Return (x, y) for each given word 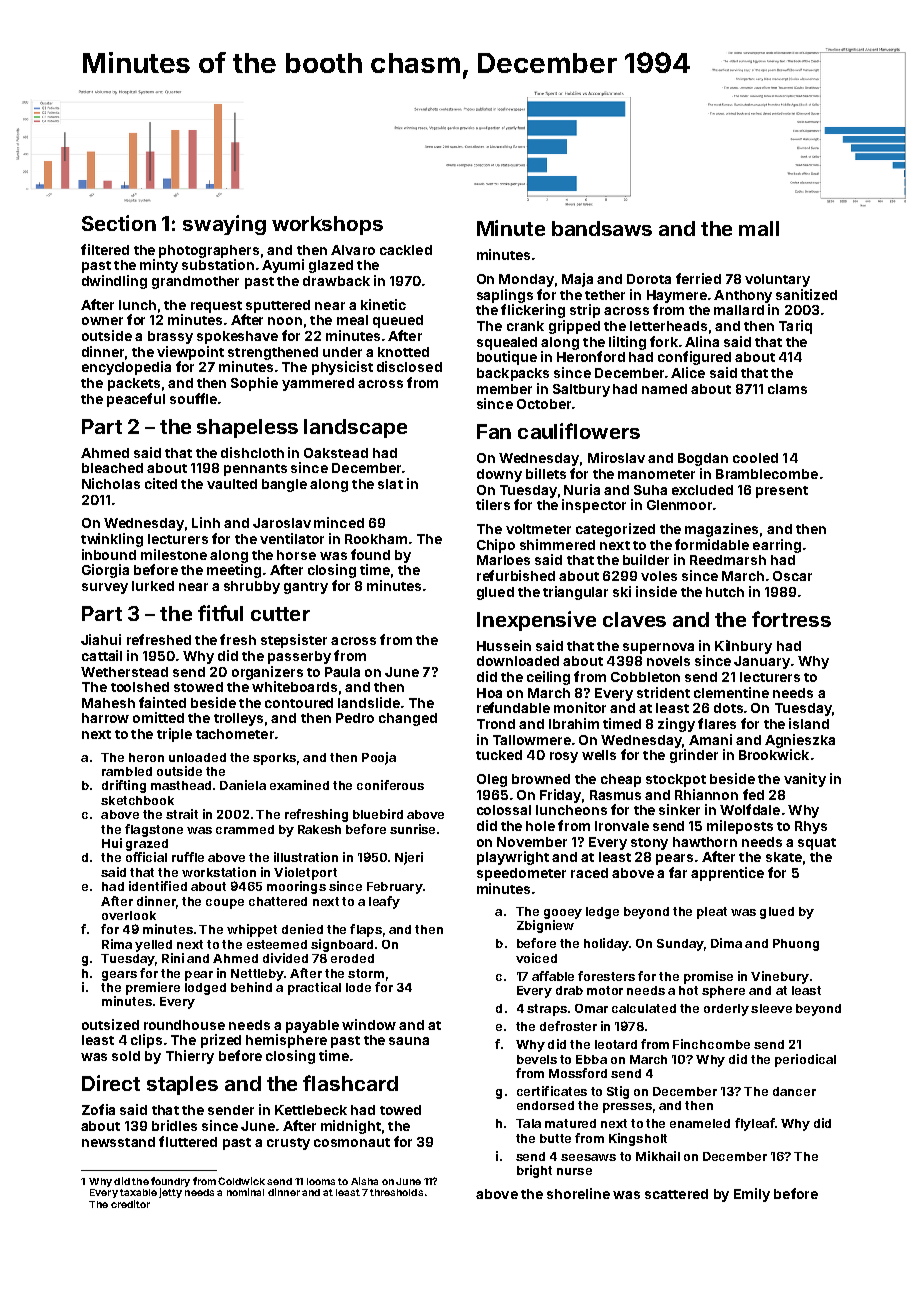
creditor (130, 1204)
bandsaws (602, 228)
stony (649, 844)
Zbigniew (545, 926)
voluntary (777, 280)
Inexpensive (536, 621)
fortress (791, 619)
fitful (220, 613)
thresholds (396, 1192)
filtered (105, 249)
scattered (676, 1194)
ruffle (188, 857)
